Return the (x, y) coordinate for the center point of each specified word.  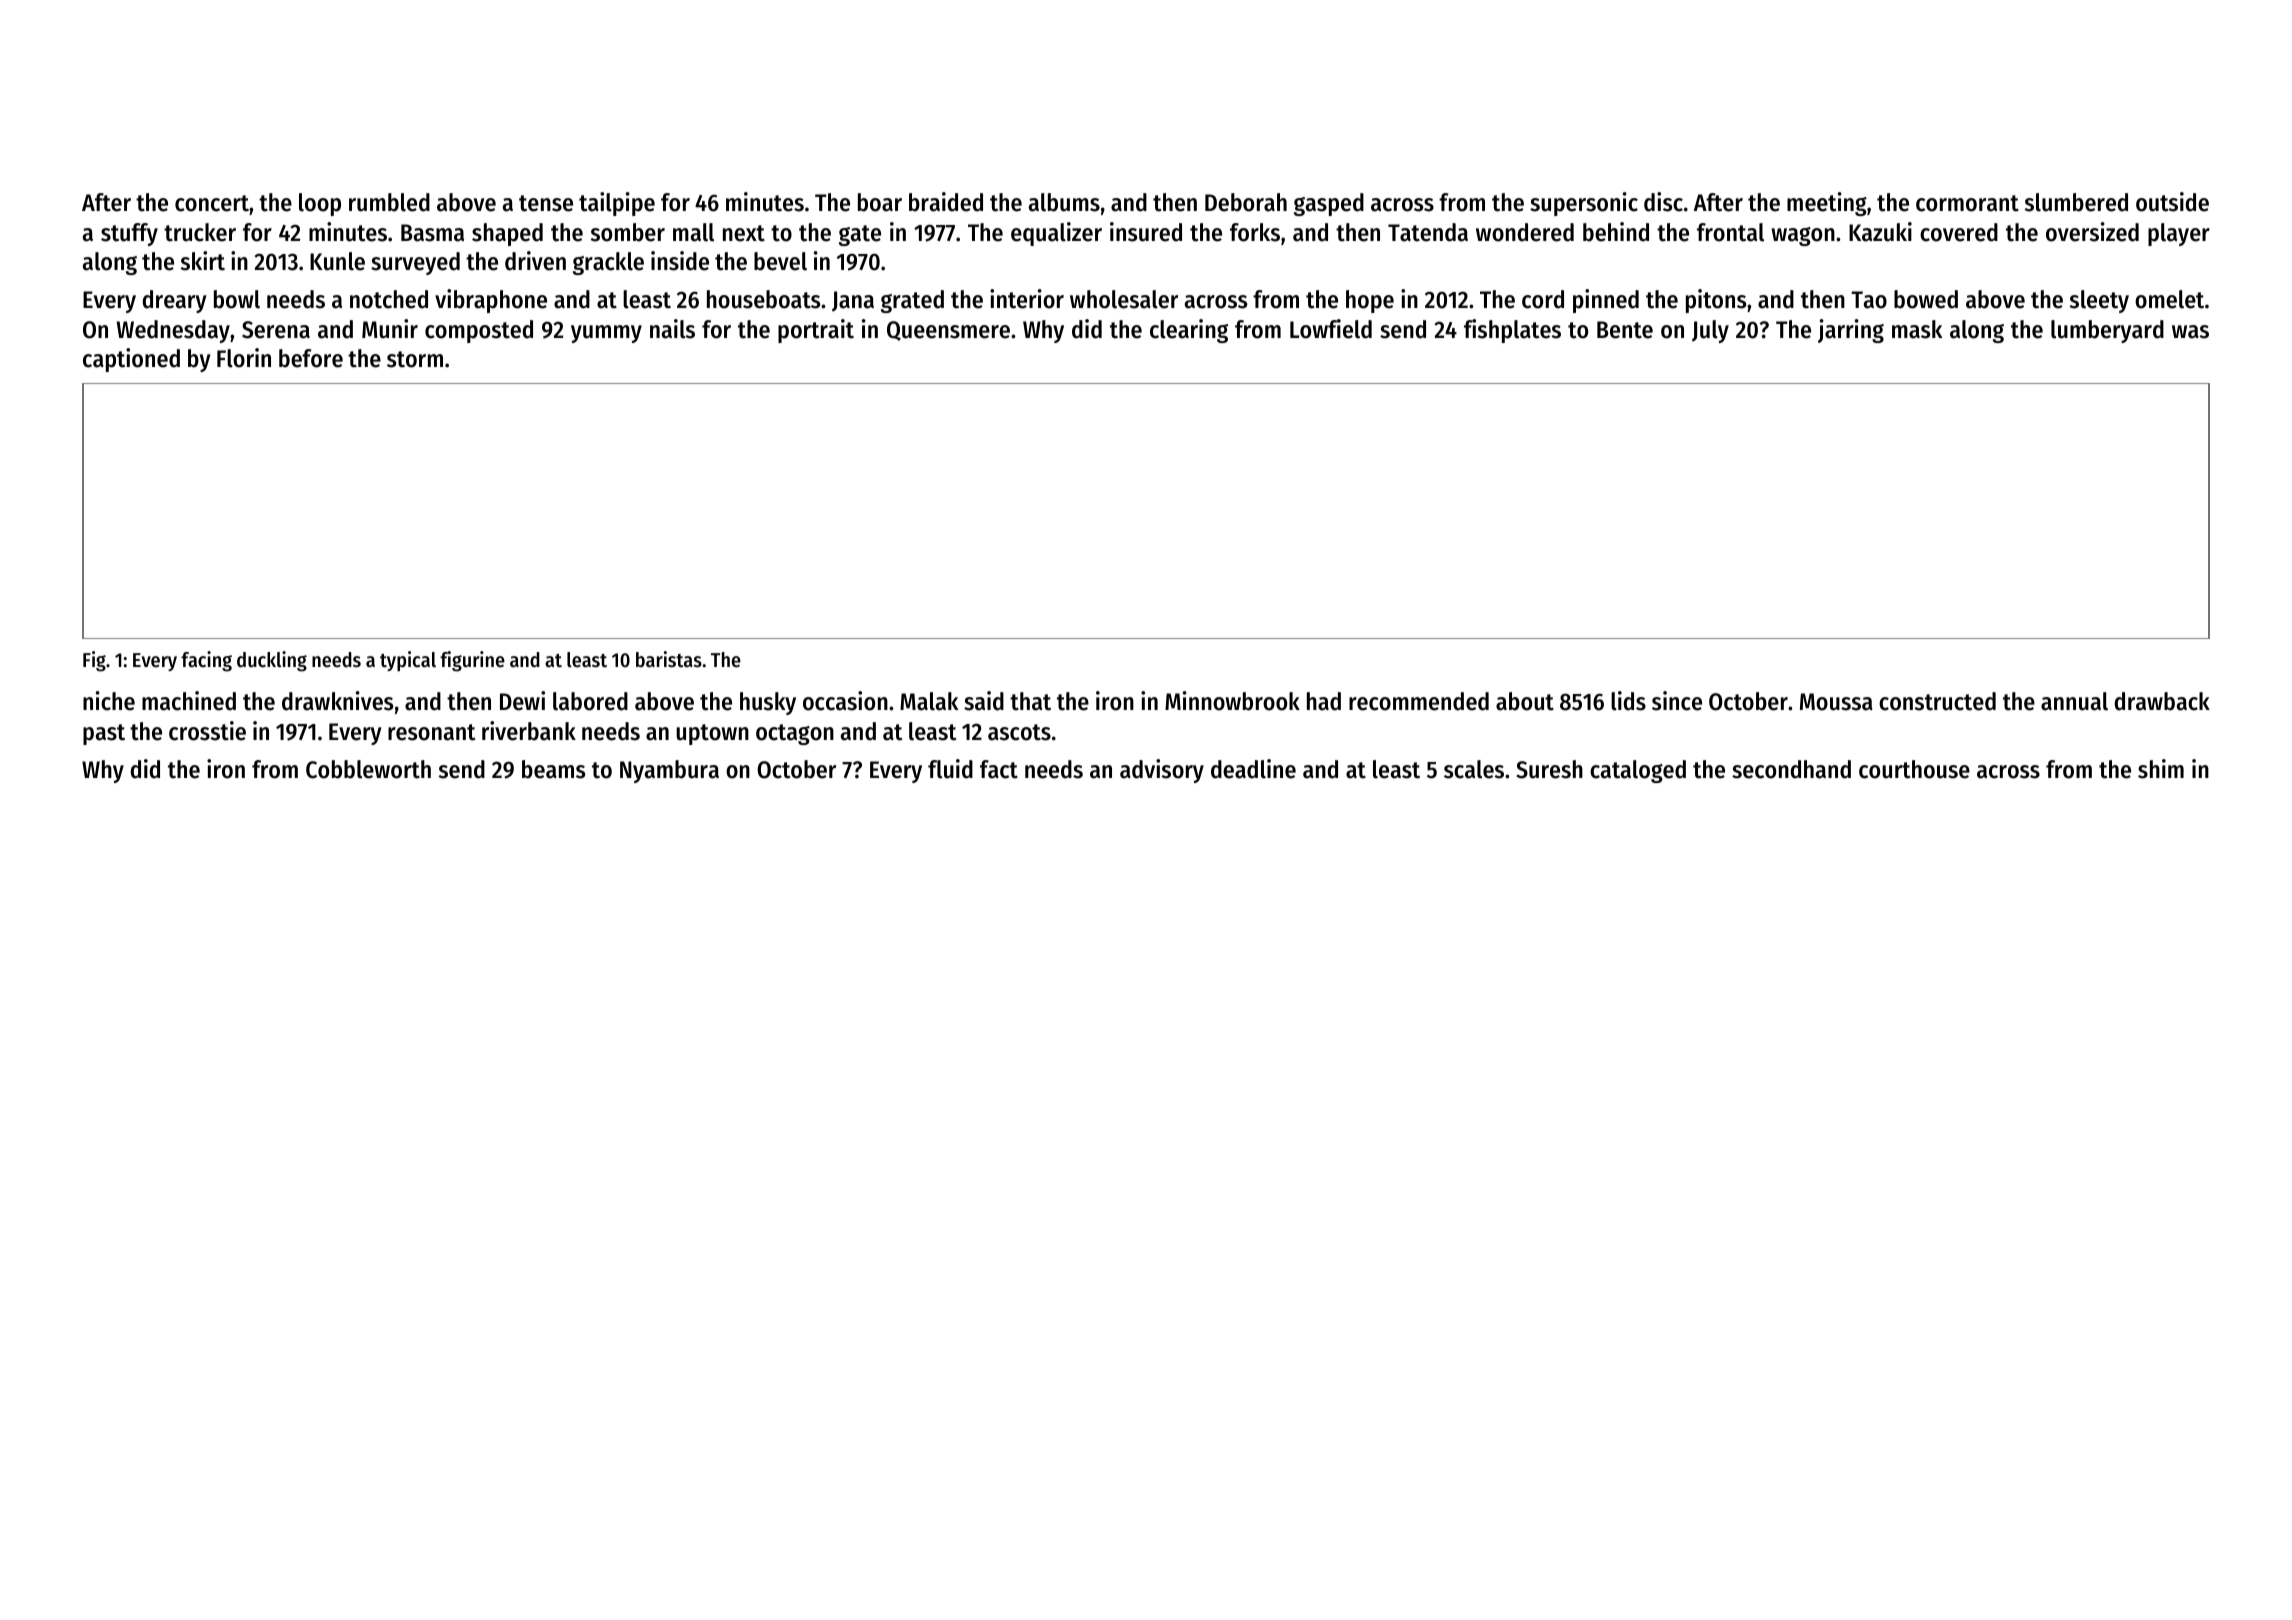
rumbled (389, 202)
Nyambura (669, 771)
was (2190, 332)
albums (1064, 202)
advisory (1162, 771)
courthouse (1914, 769)
